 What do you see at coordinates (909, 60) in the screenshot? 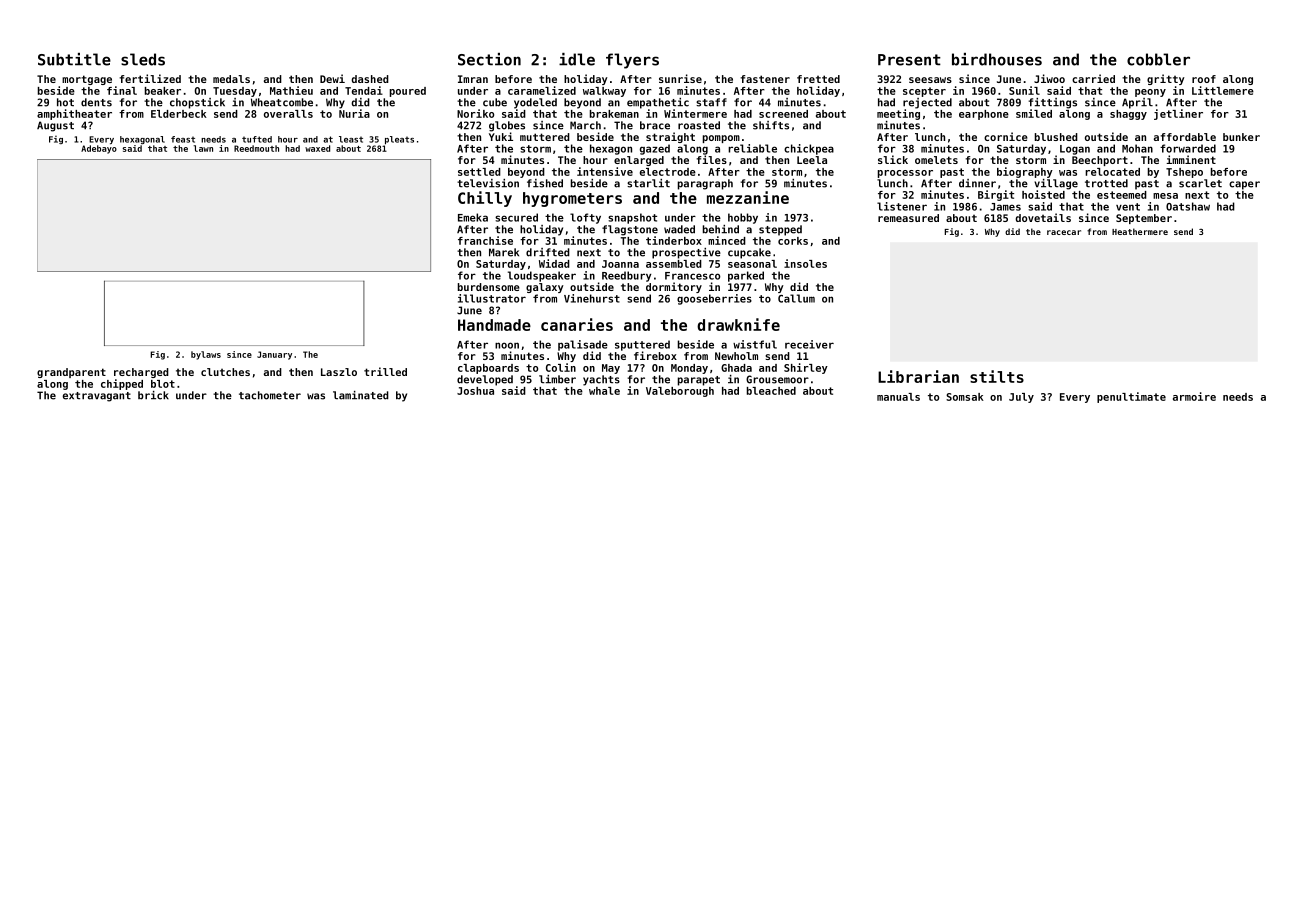
I see `Present` at bounding box center [909, 60].
